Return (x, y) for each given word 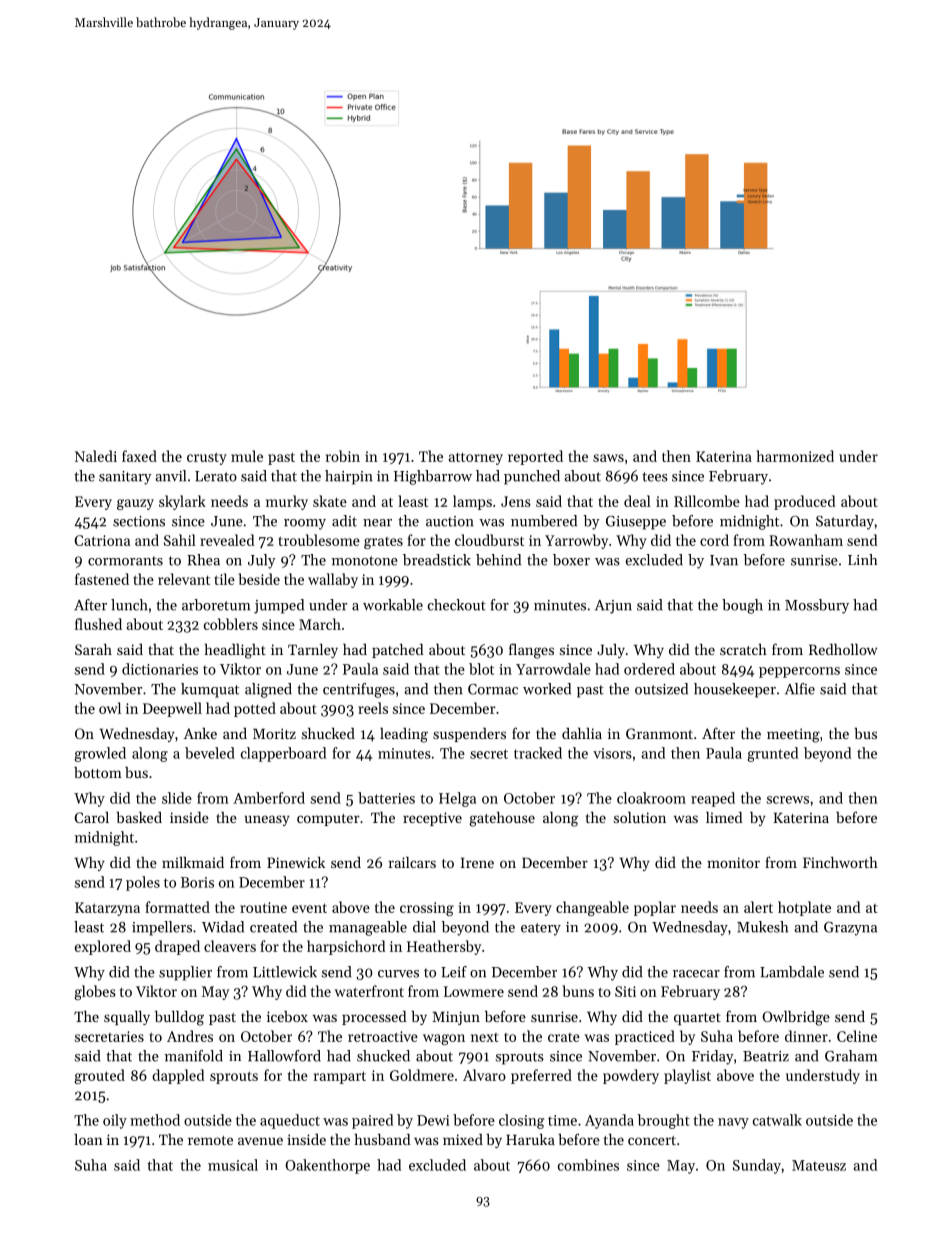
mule (247, 456)
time (562, 1120)
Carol (92, 817)
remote (210, 1140)
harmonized (795, 456)
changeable (592, 908)
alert (758, 907)
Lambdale (792, 972)
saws (608, 458)
